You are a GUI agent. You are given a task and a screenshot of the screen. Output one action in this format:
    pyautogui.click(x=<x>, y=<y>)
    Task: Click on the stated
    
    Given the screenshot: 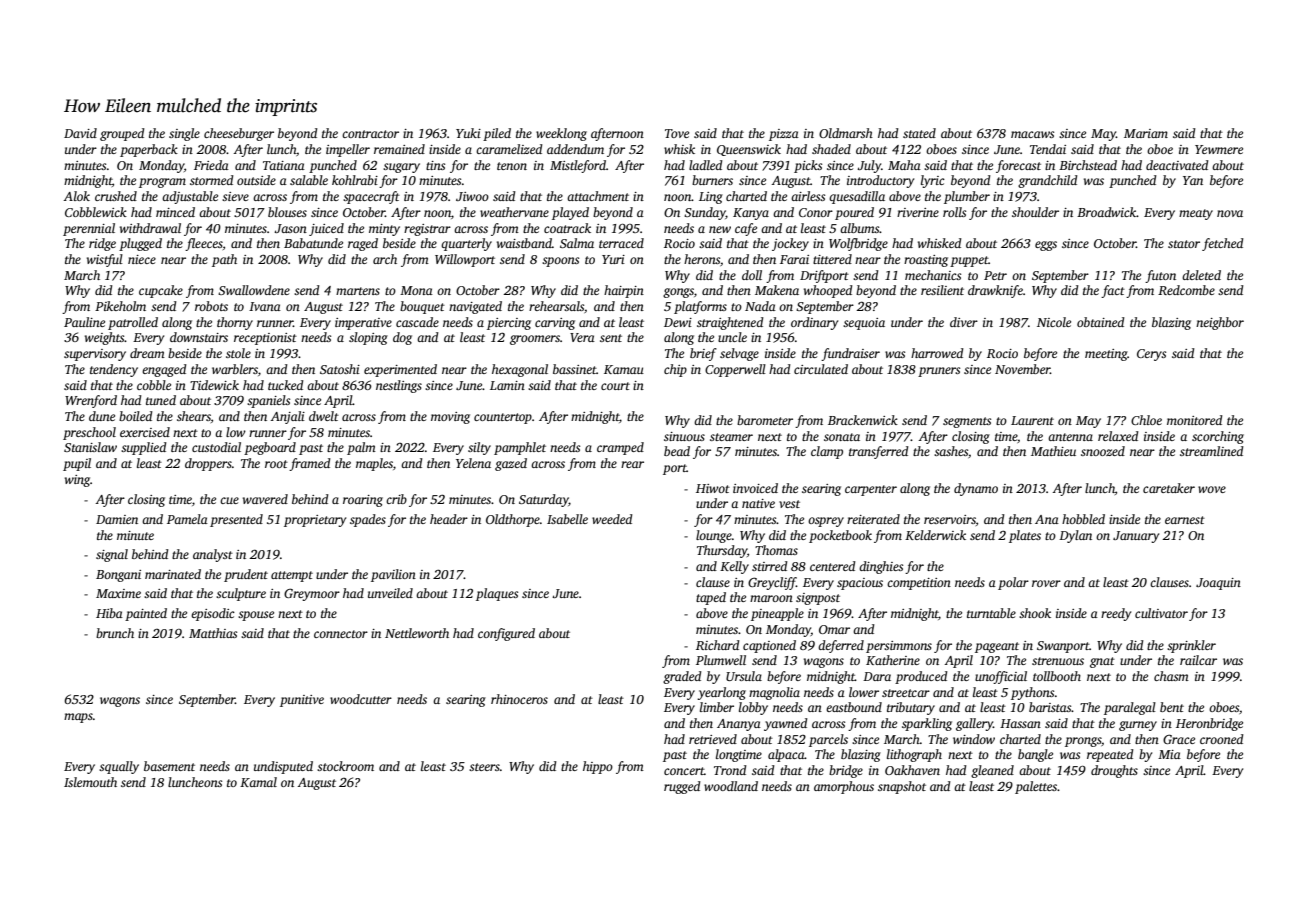 What is the action you would take?
    pyautogui.click(x=919, y=133)
